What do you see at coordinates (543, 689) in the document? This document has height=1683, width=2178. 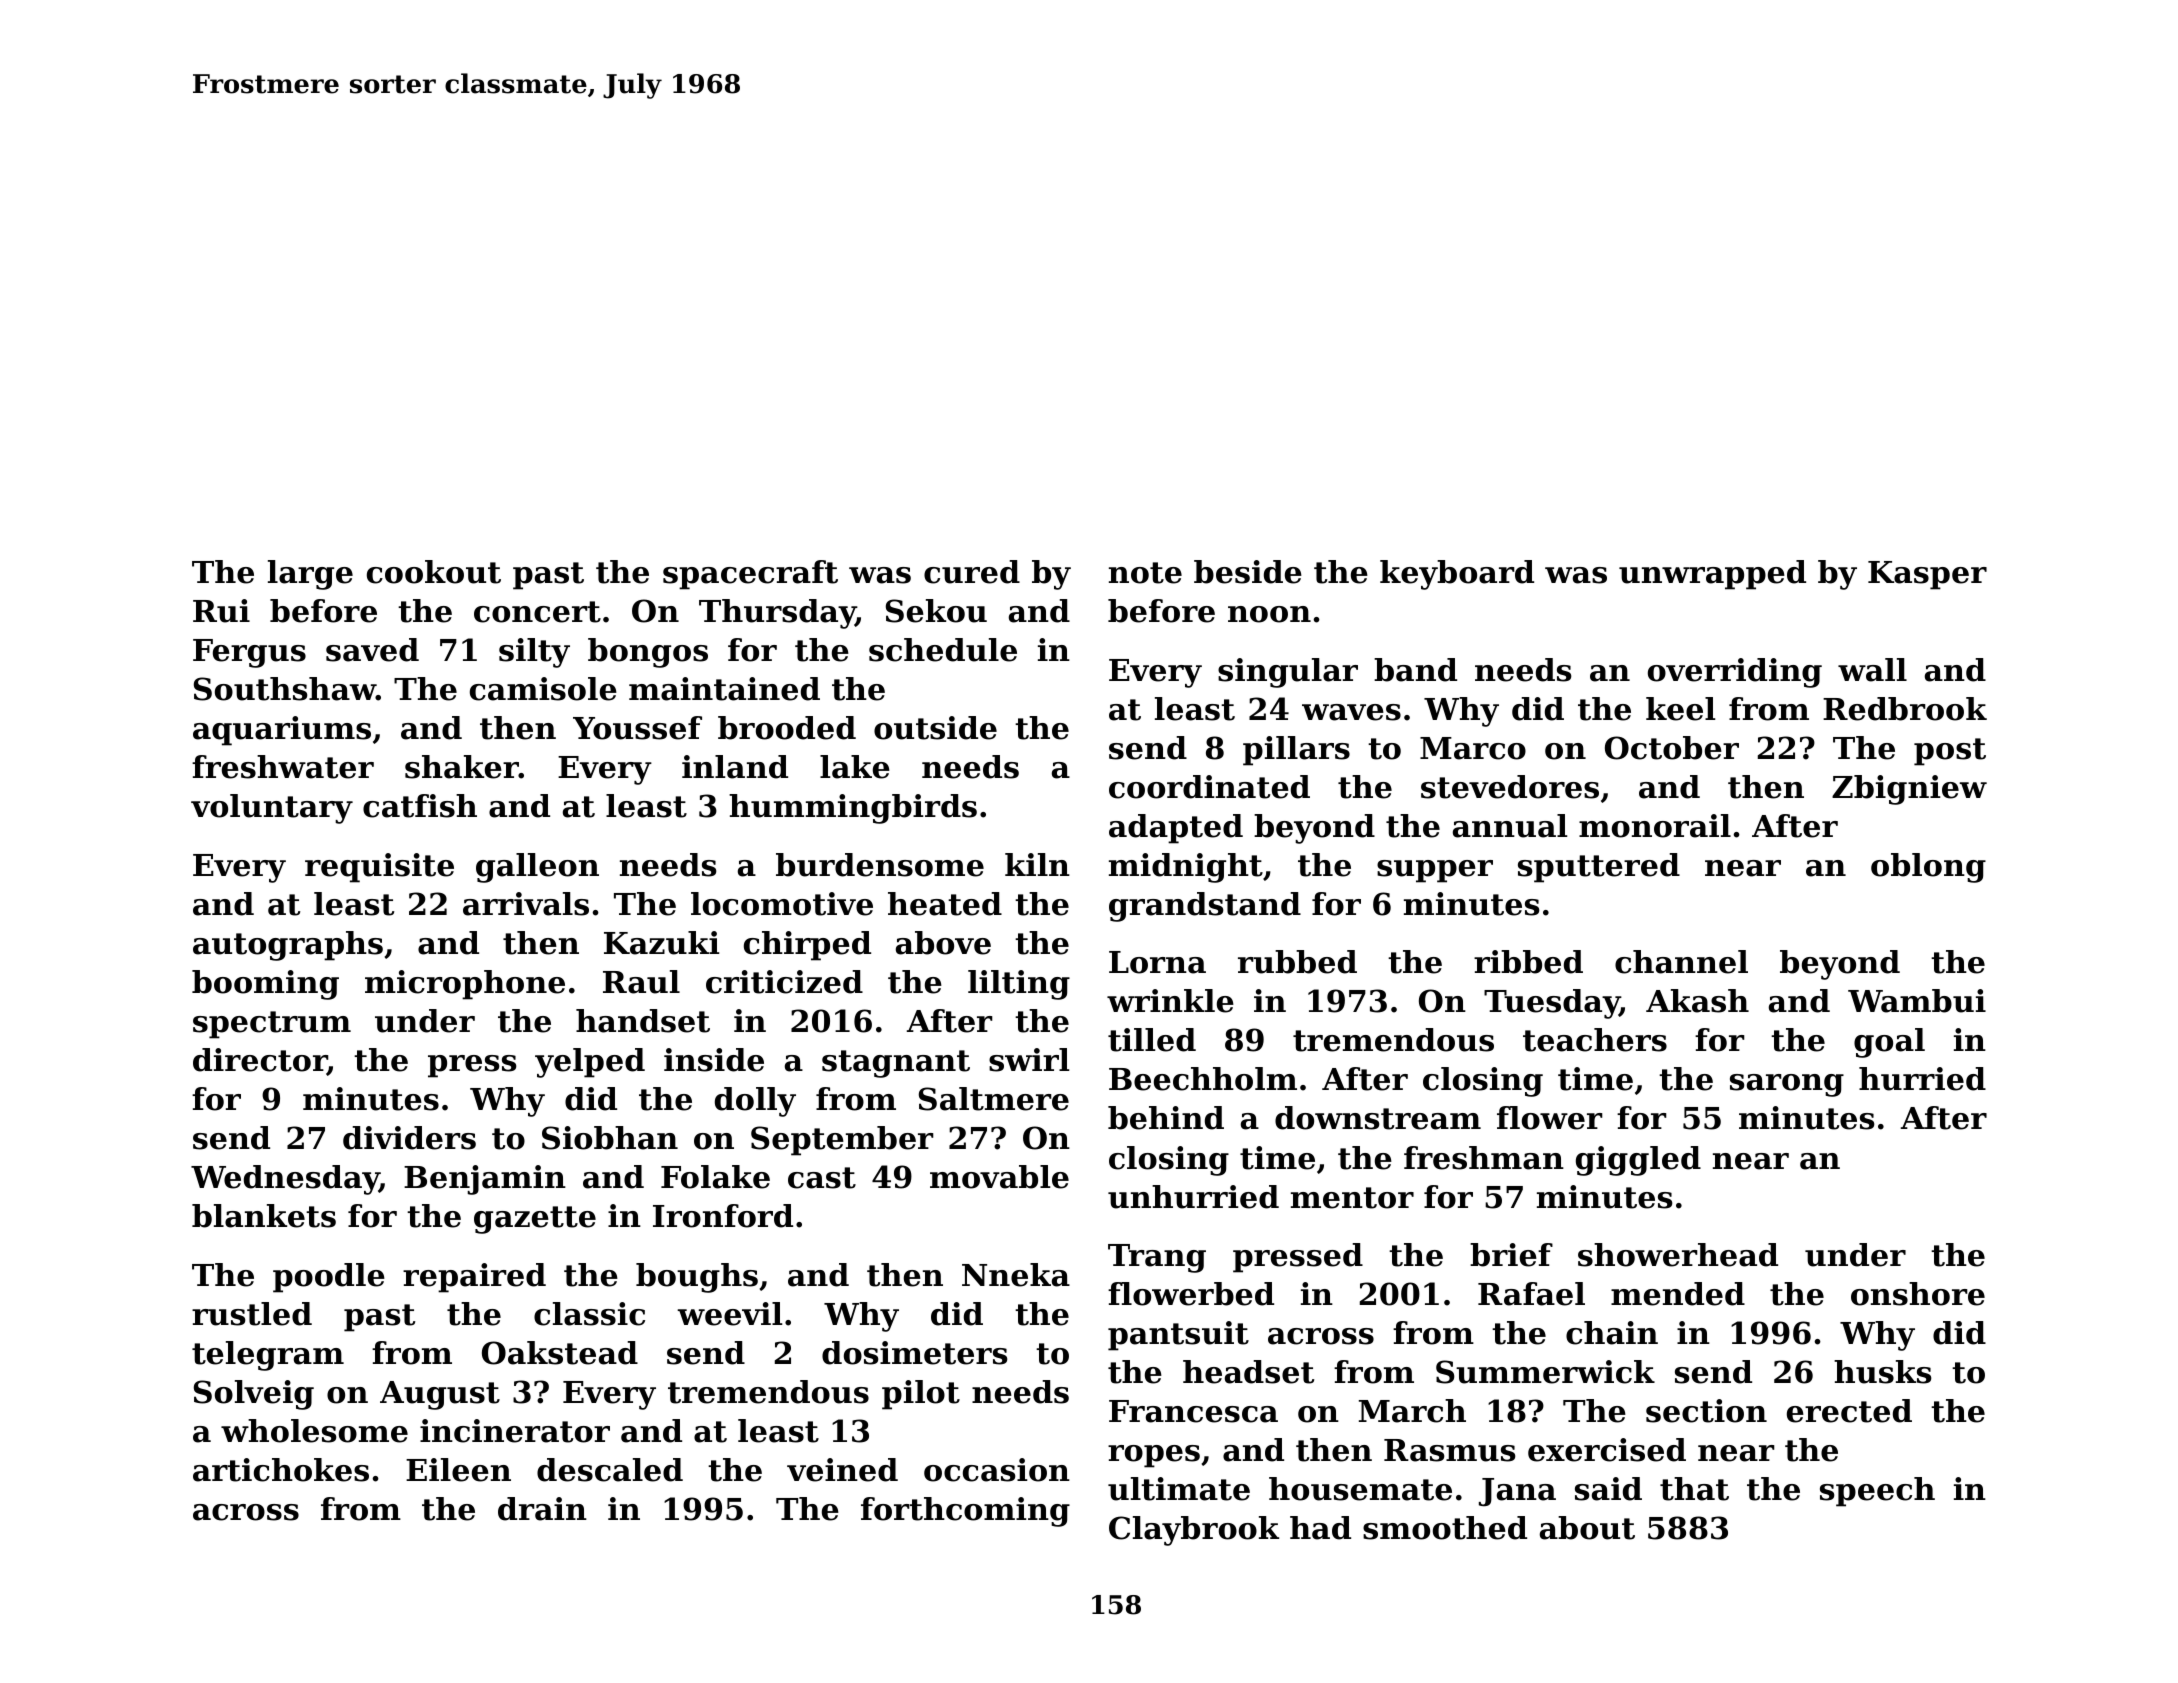 I see `camisole` at bounding box center [543, 689].
